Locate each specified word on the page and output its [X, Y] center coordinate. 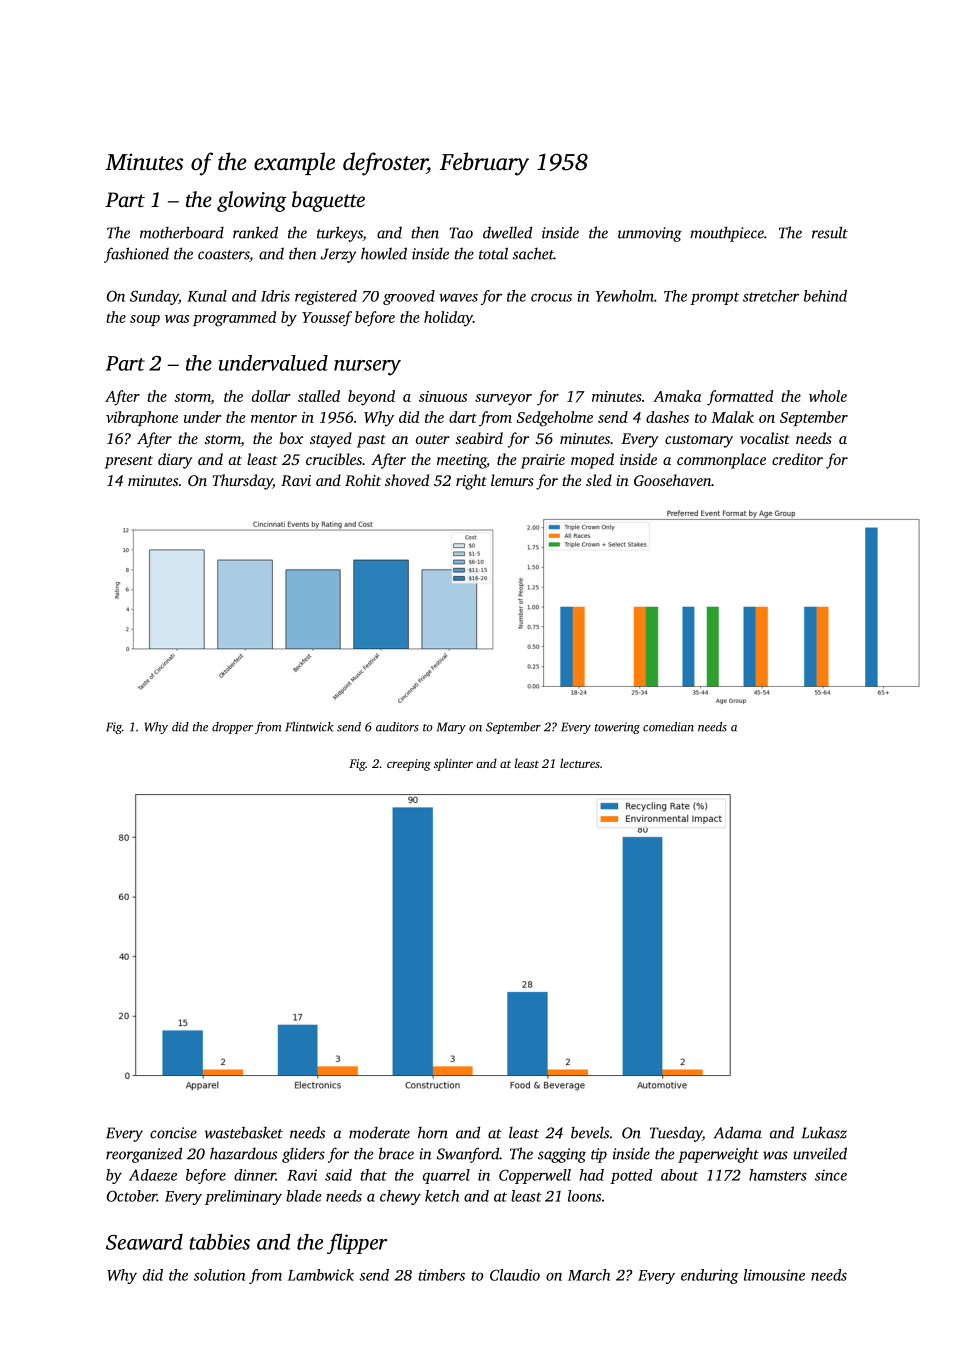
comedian [668, 727]
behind [825, 296]
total [493, 253]
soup [145, 320]
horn [433, 1132]
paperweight [718, 1155]
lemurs [512, 480]
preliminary [243, 1197]
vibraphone [142, 418]
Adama [737, 1132]
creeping [409, 765]
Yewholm [624, 296]
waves [458, 298]
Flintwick [309, 727]
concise [173, 1133]
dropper [232, 728]
